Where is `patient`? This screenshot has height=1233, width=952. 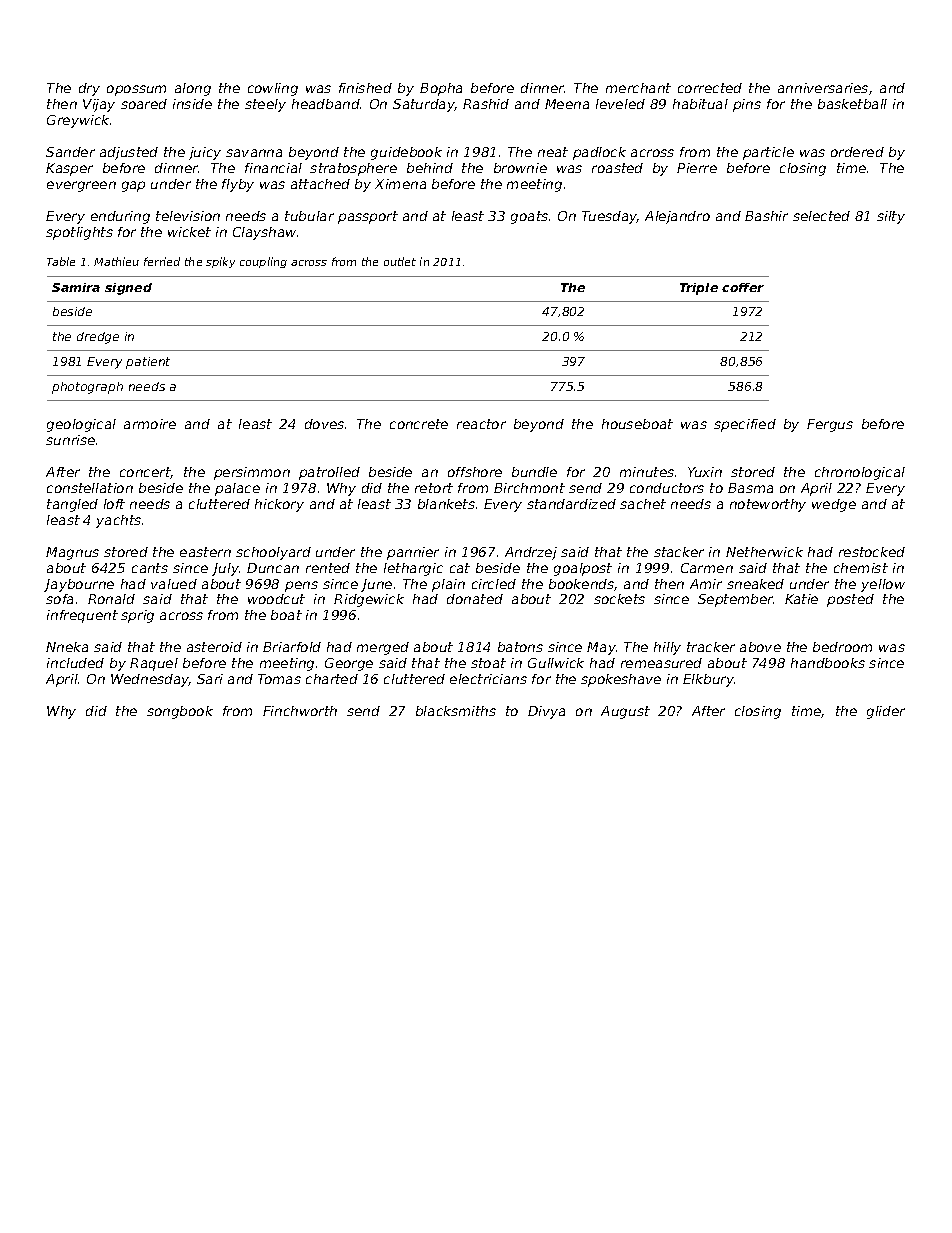
patient is located at coordinates (148, 363).
